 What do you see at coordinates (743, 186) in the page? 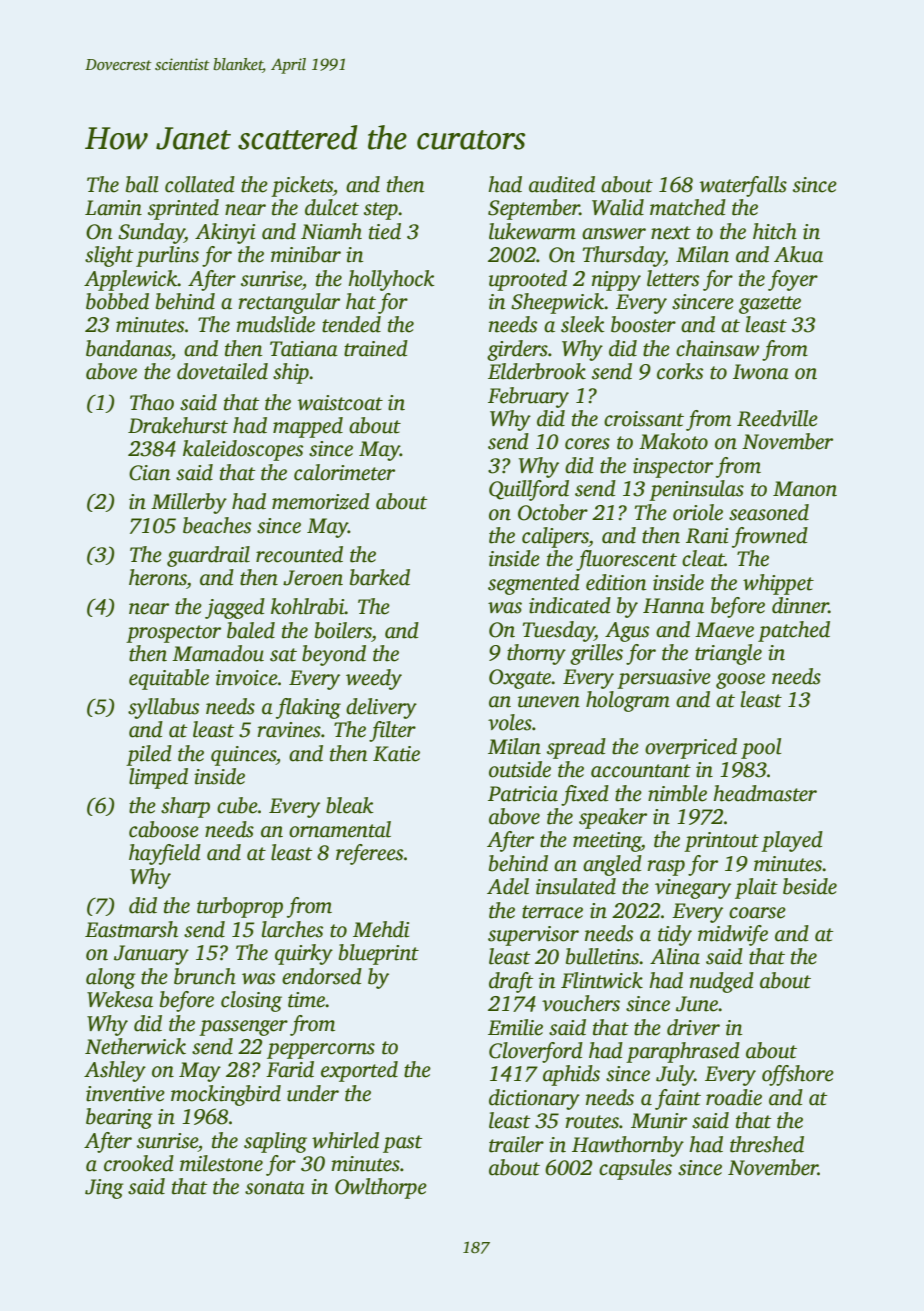
I see `waterfalls` at bounding box center [743, 186].
